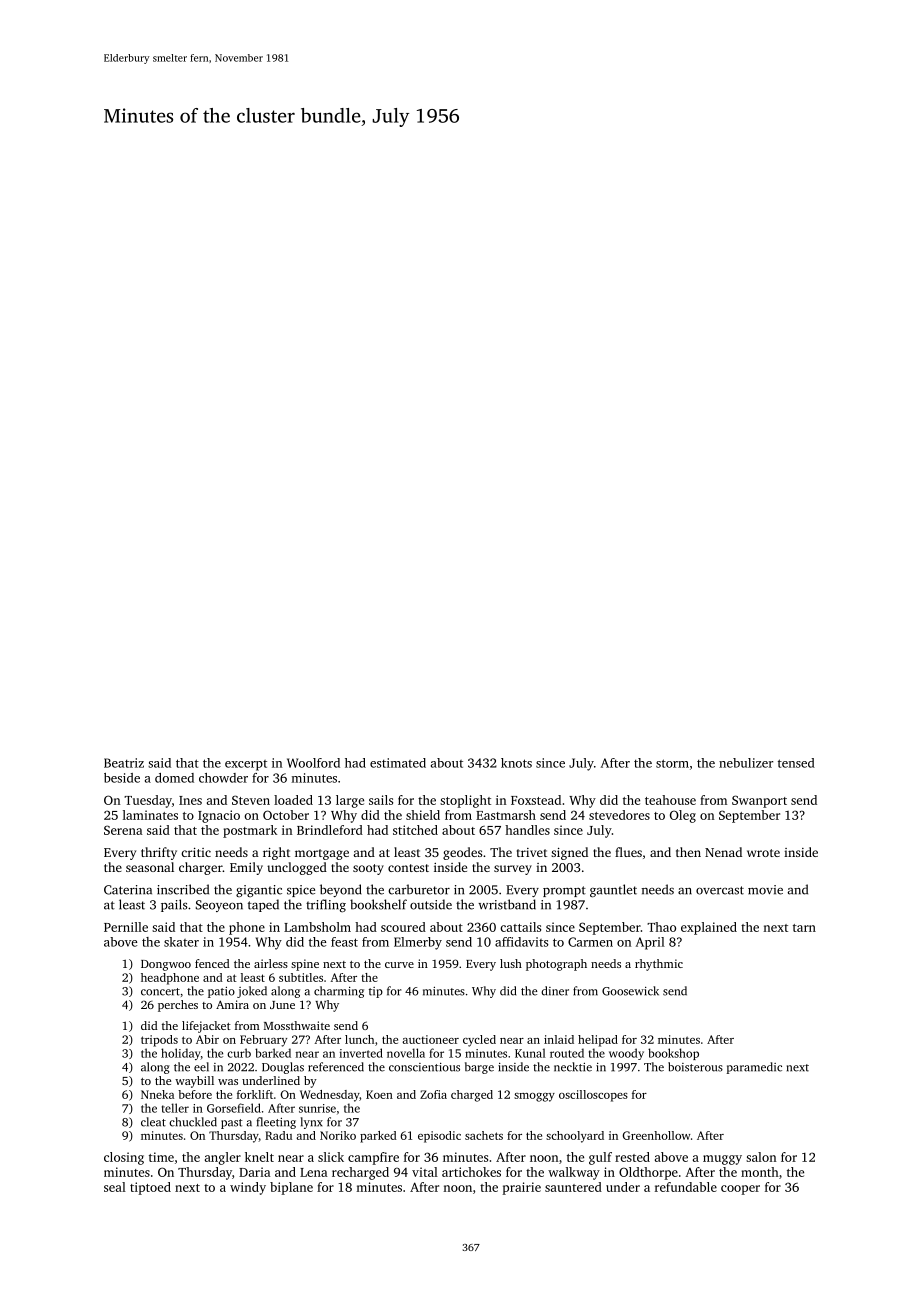 The image size is (924, 1308). What do you see at coordinates (207, 1039) in the screenshot?
I see `Abir` at bounding box center [207, 1039].
